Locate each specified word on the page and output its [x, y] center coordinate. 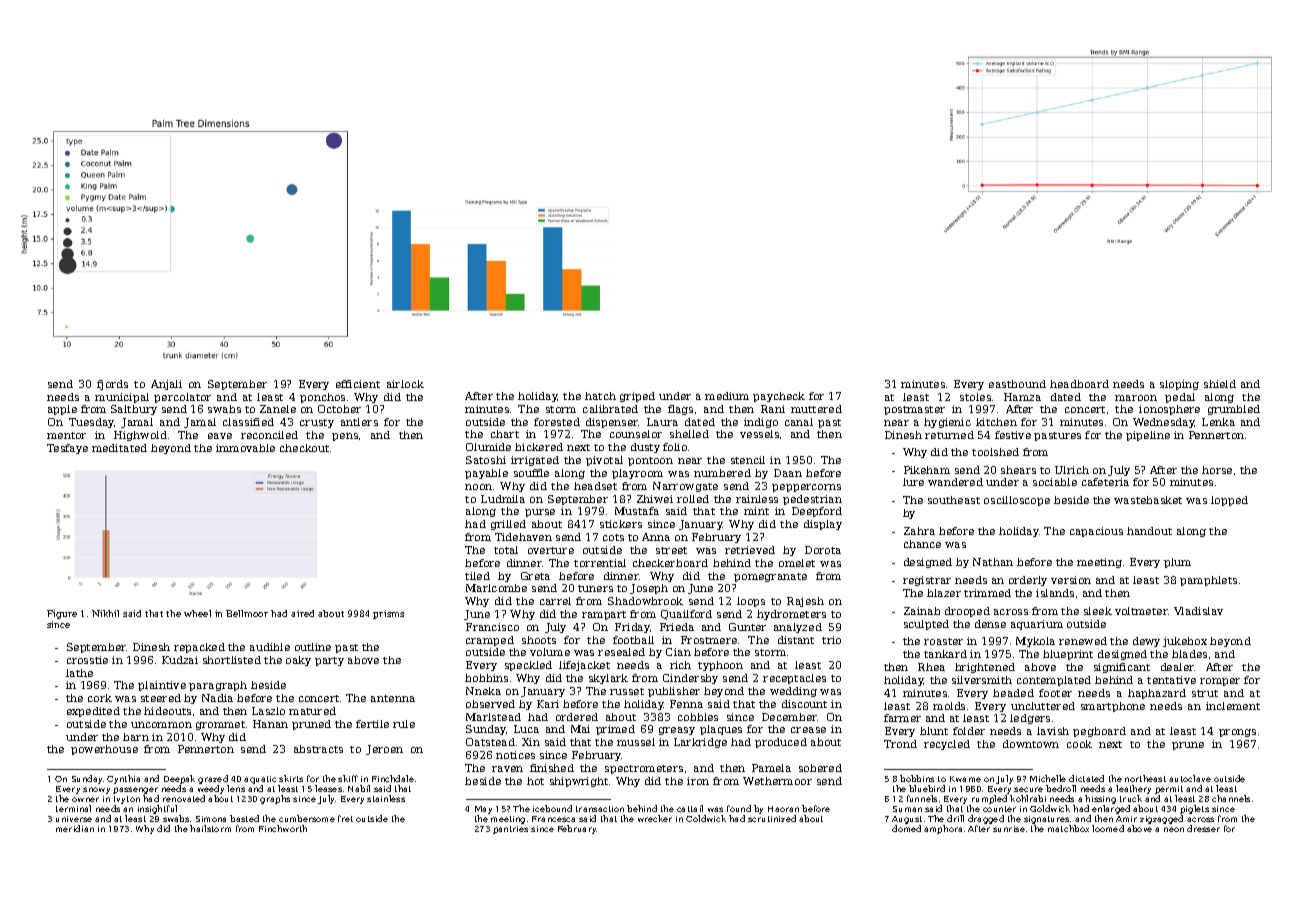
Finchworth [283, 828]
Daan [788, 473]
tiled [477, 576]
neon [1174, 829]
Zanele [278, 409]
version [1071, 580]
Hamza [1022, 397]
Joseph [649, 589]
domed [906, 828]
